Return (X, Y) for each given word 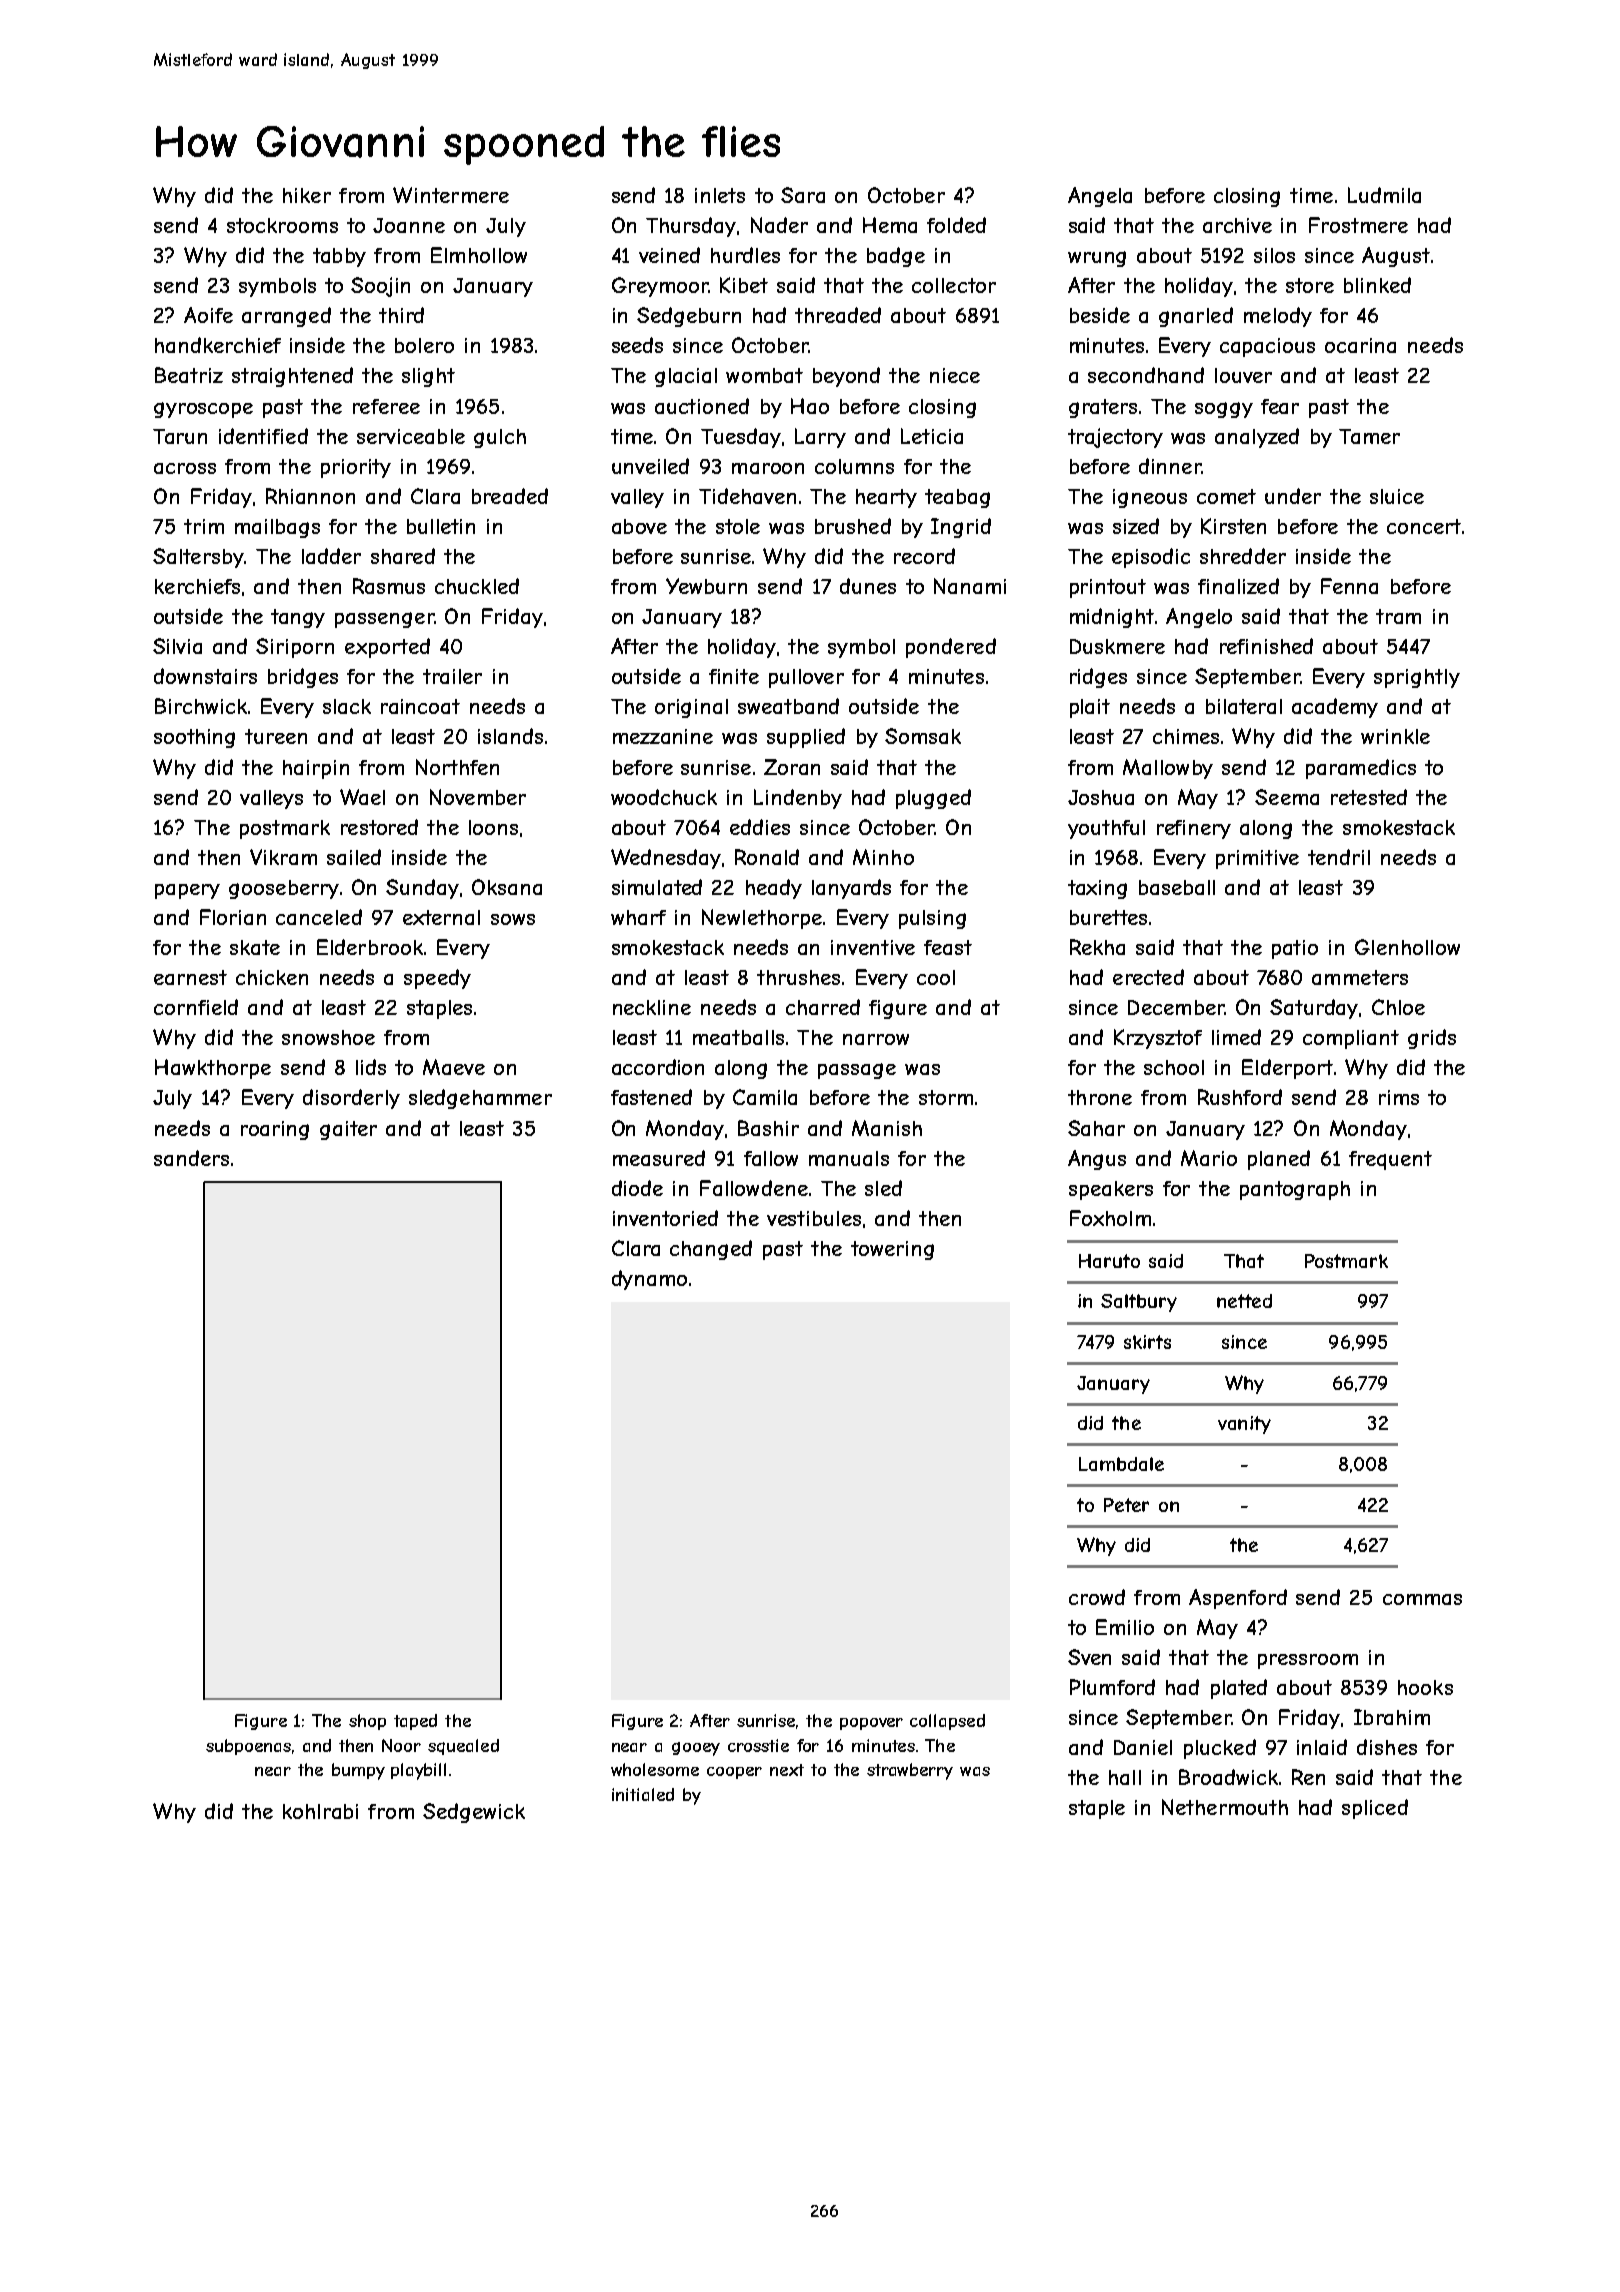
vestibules (814, 1218)
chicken (272, 977)
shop (367, 1722)
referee (386, 406)
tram (1398, 616)
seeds (637, 345)
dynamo (649, 1280)
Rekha (1097, 947)
